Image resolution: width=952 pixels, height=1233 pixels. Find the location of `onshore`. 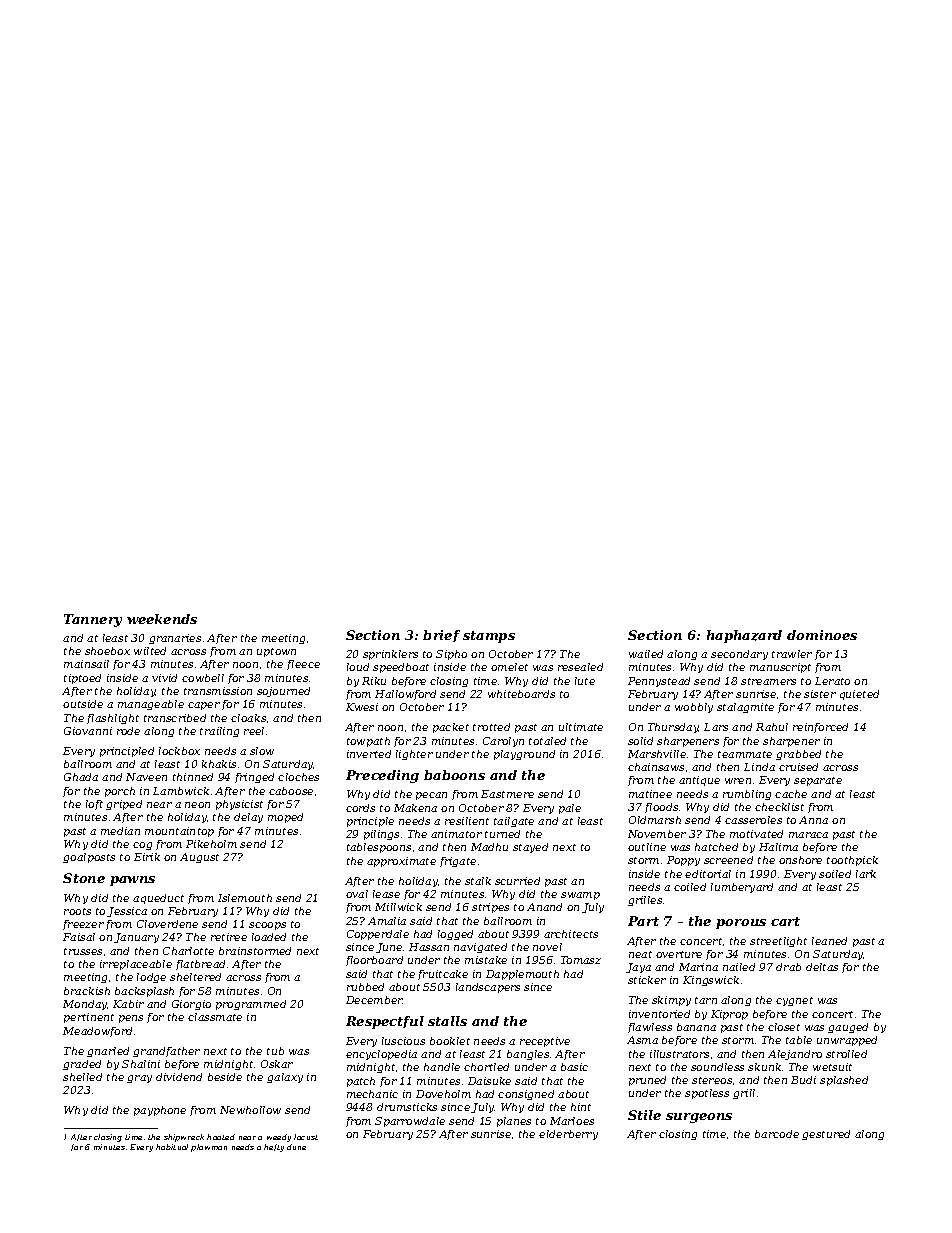

onshore is located at coordinates (800, 860).
